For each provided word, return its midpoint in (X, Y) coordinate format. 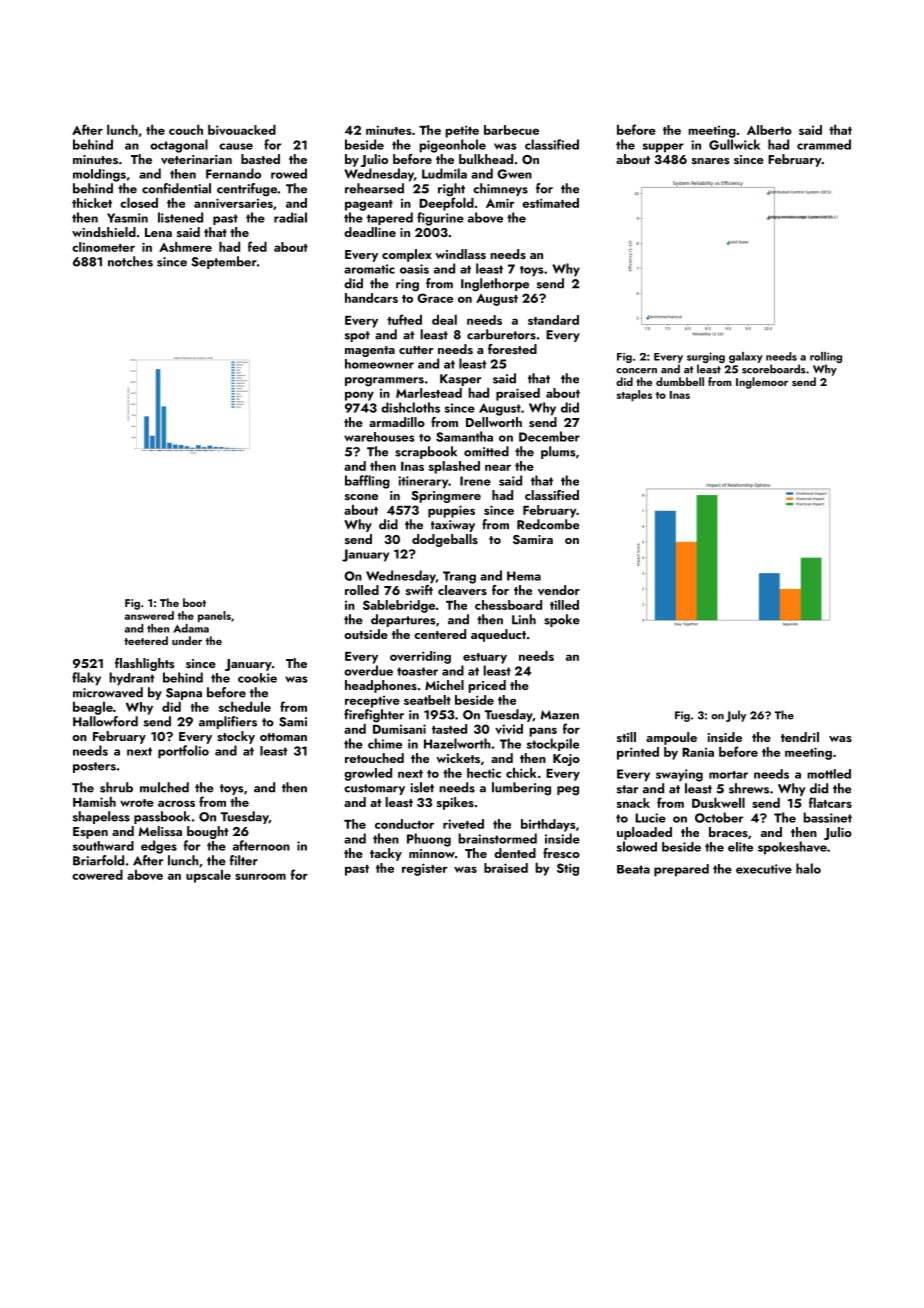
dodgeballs (445, 540)
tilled (564, 605)
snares (711, 161)
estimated (550, 203)
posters (94, 767)
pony (359, 396)
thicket (92, 203)
